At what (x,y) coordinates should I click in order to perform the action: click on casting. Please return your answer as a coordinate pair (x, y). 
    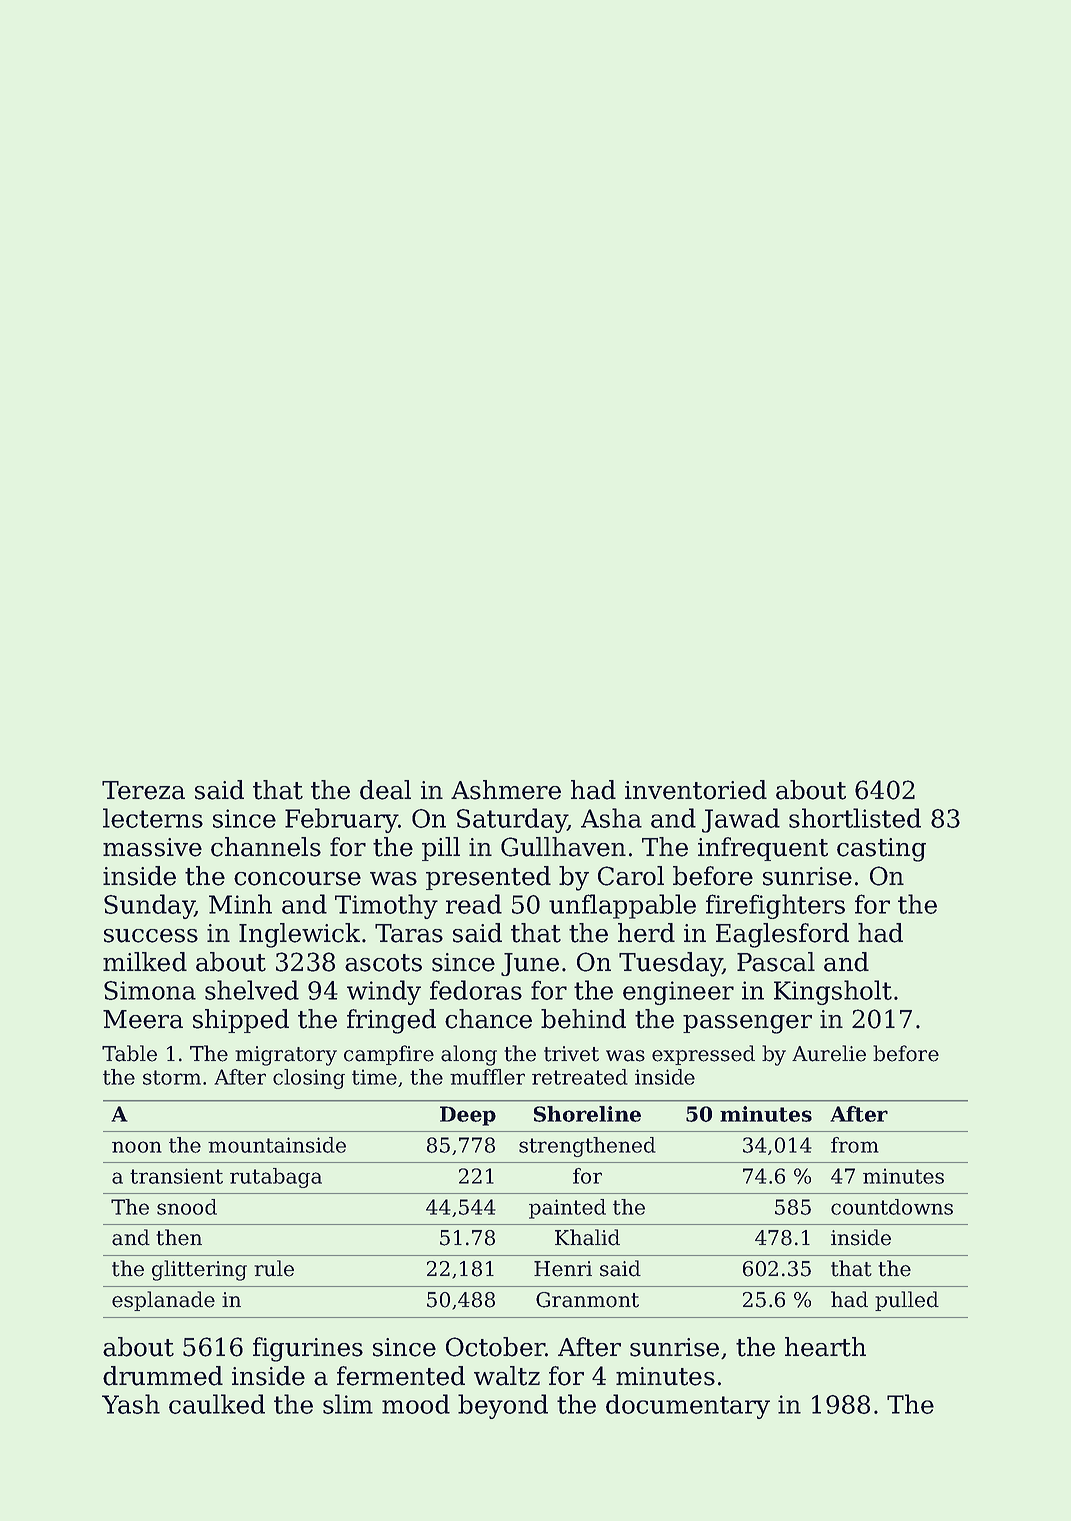
    Looking at the image, I should click on (881, 850).
